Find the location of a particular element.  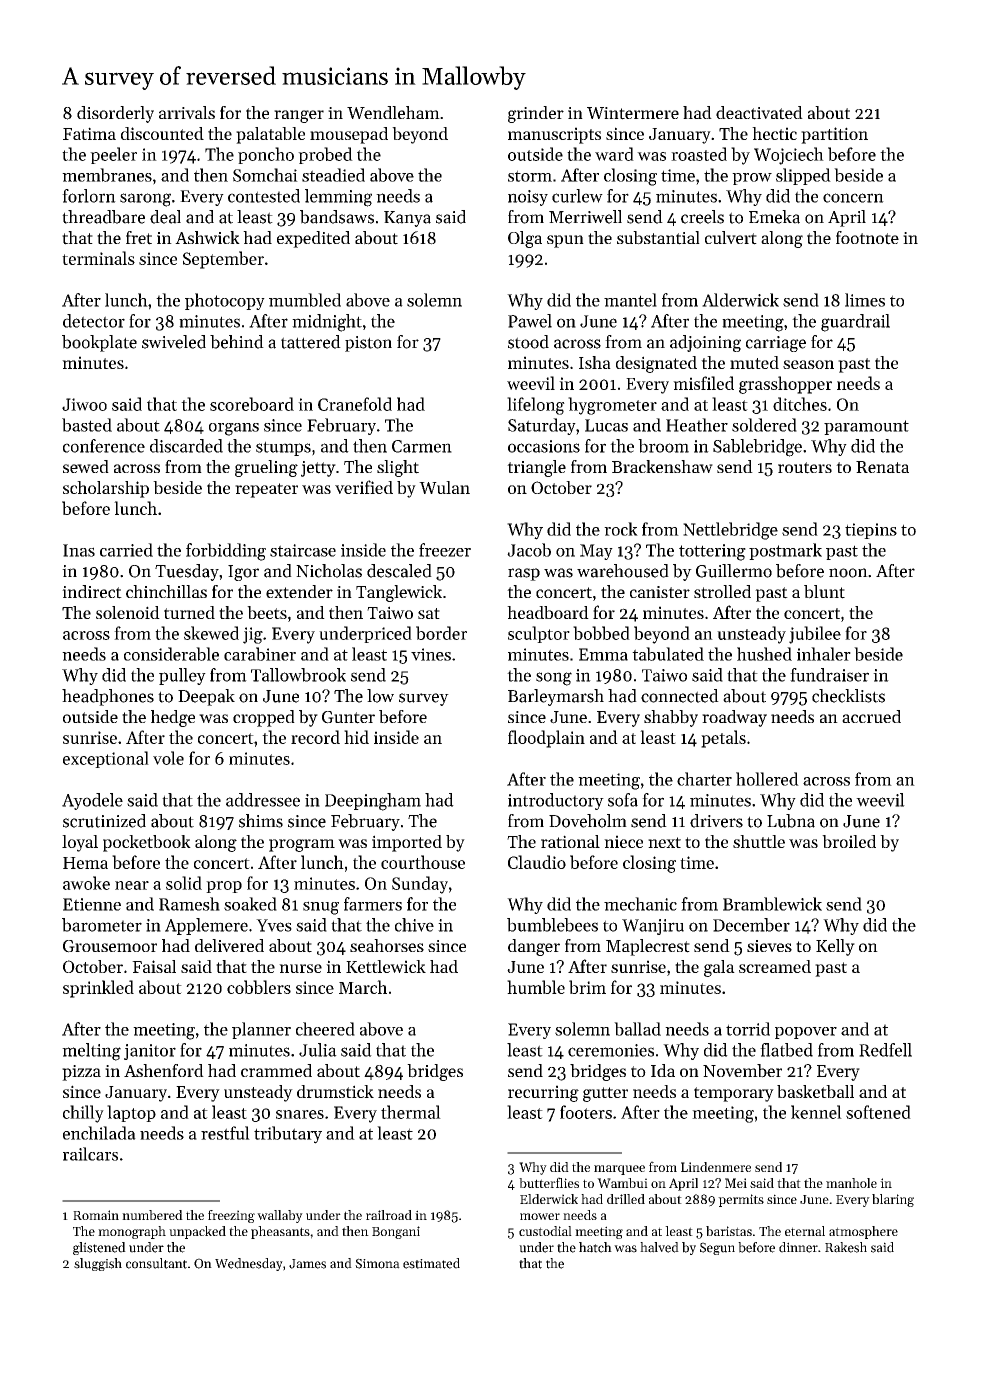

glistened is located at coordinates (99, 1248).
